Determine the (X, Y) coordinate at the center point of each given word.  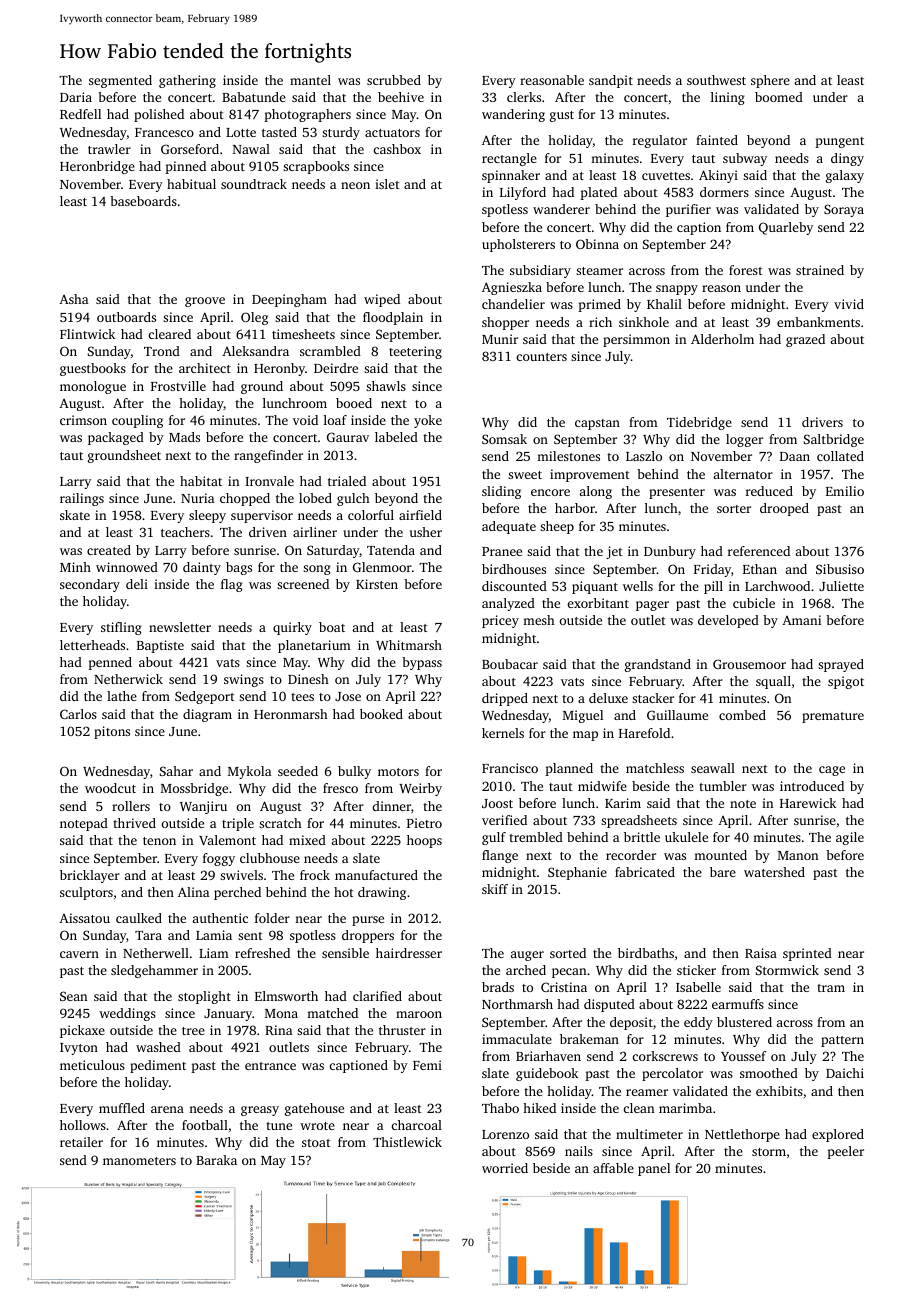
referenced (759, 551)
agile (850, 838)
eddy (698, 1023)
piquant (595, 587)
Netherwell (156, 953)
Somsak (504, 439)
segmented (120, 81)
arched (526, 970)
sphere (770, 81)
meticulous (92, 1065)
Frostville (178, 386)
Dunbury (670, 552)
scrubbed (394, 80)
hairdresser (409, 953)
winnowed (127, 567)
